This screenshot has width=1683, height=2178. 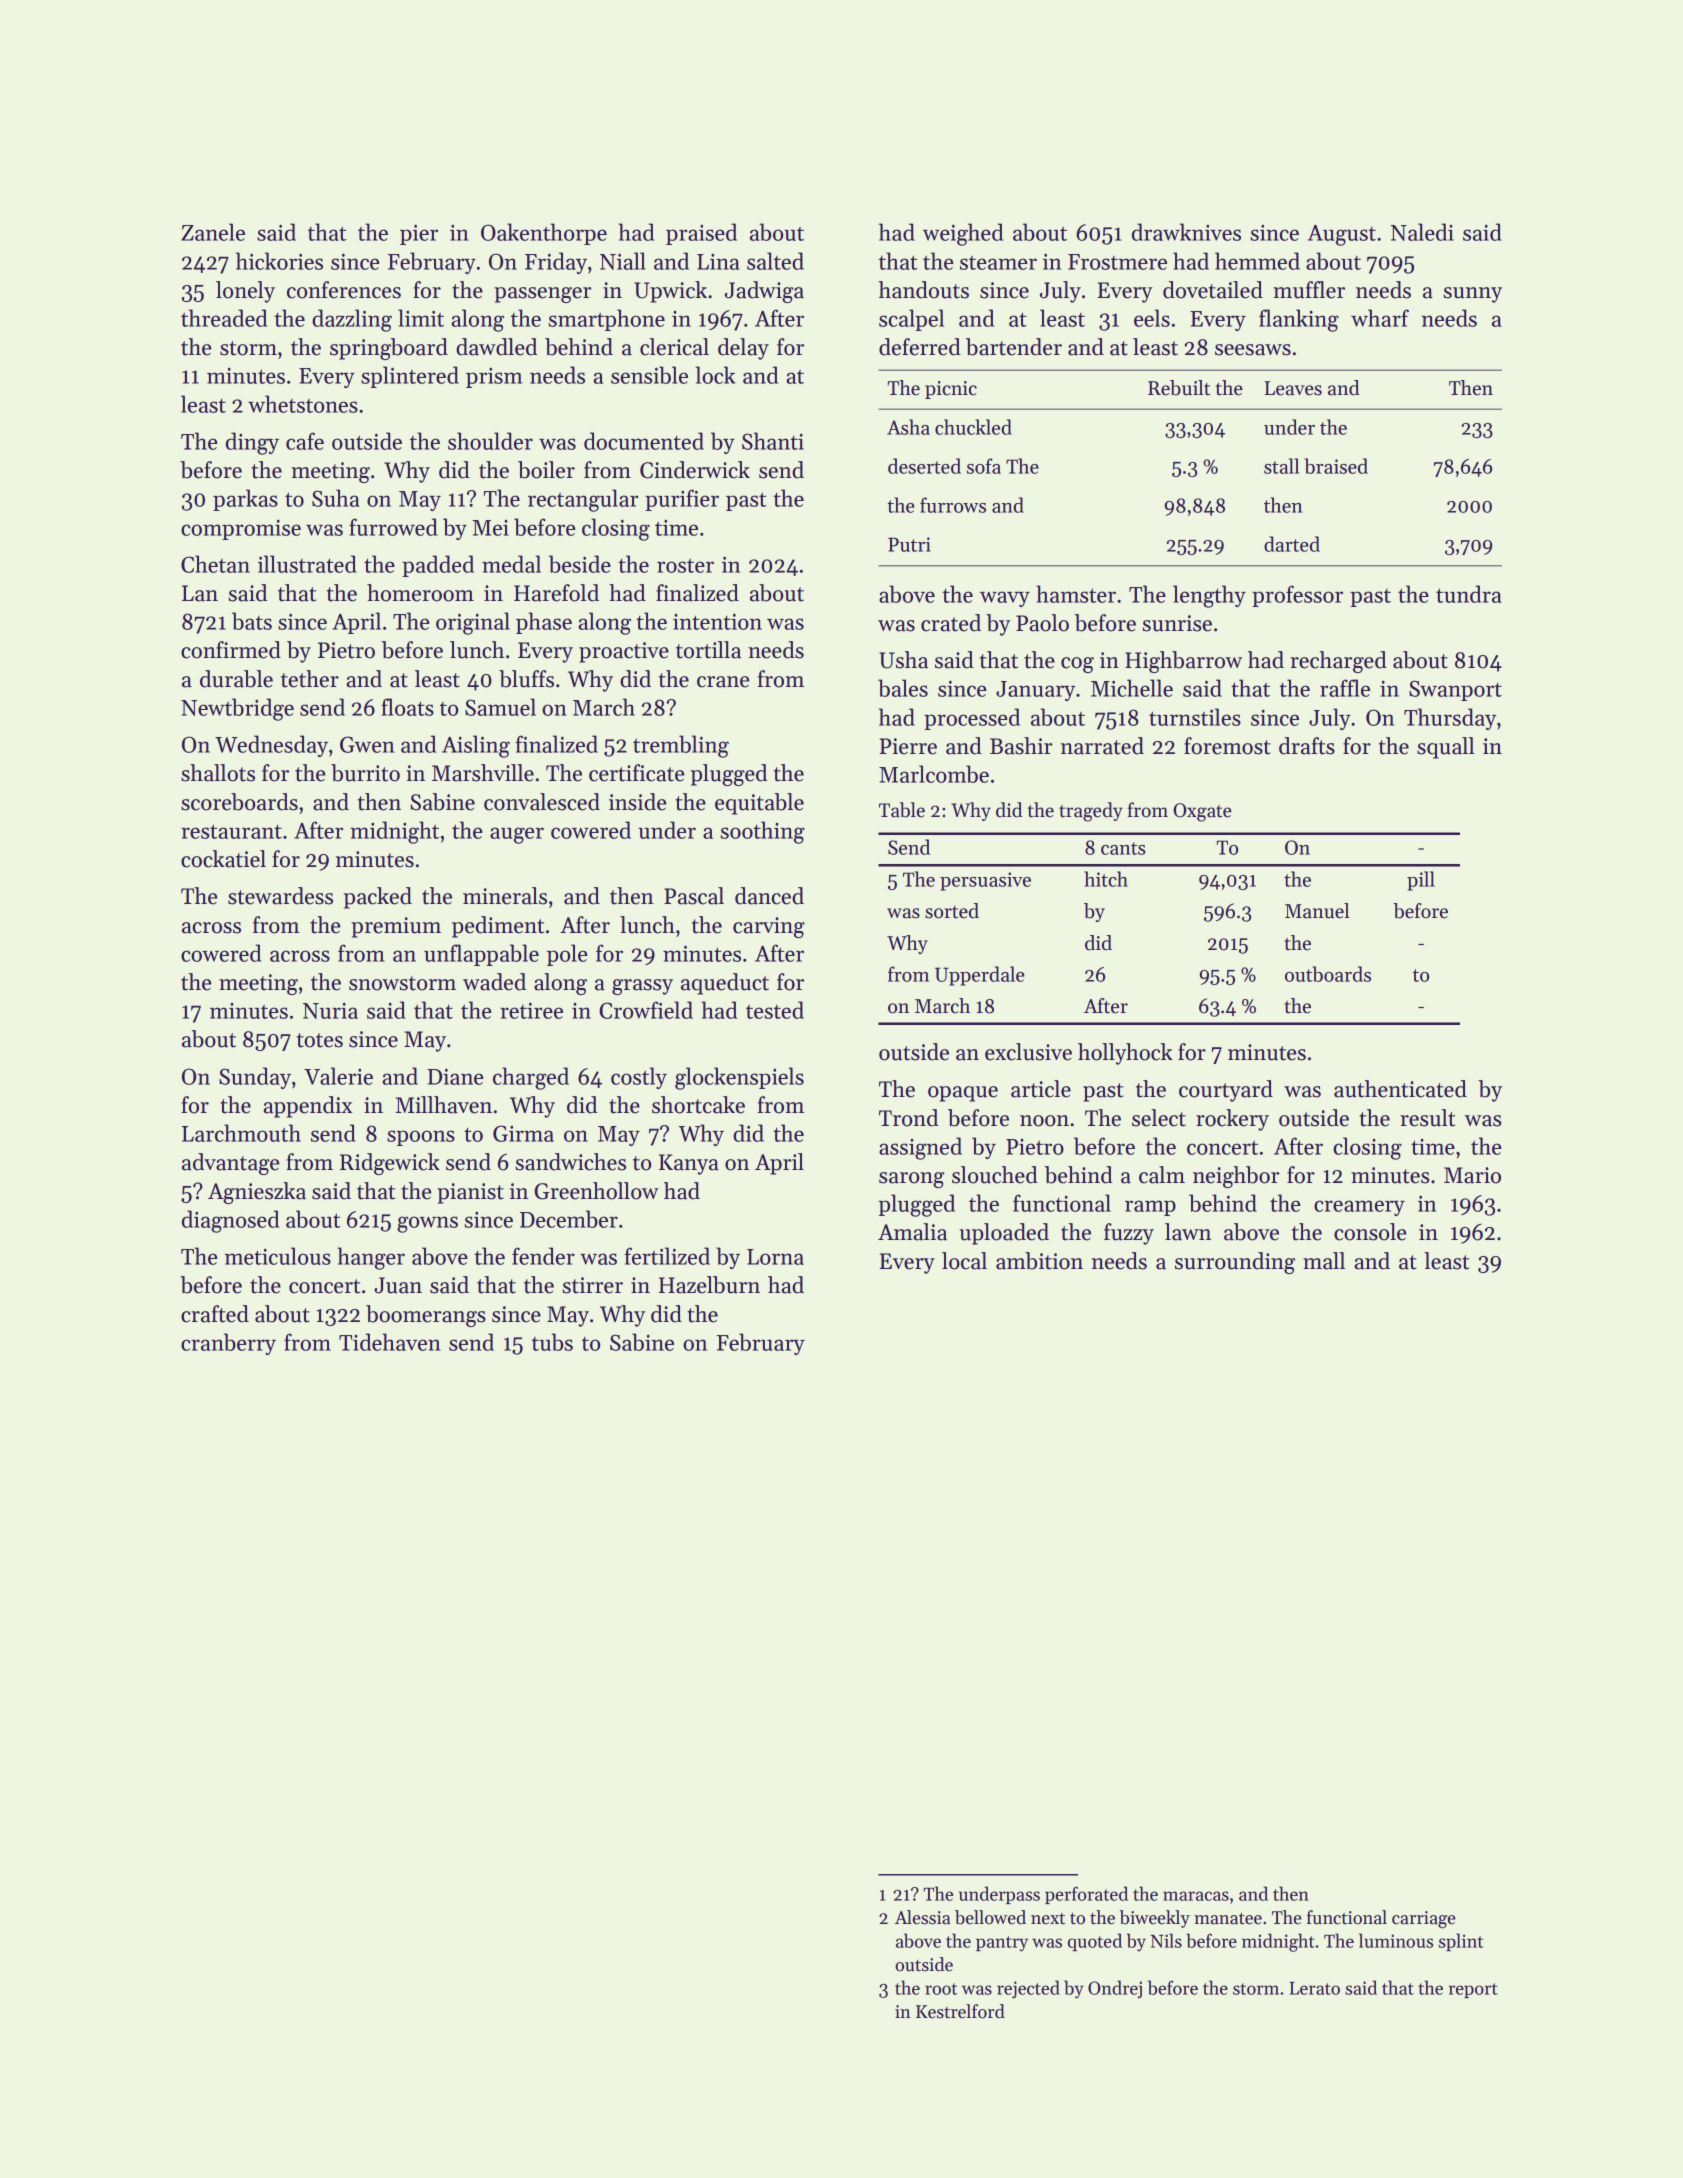 What do you see at coordinates (1235, 1263) in the screenshot?
I see `surrounding` at bounding box center [1235, 1263].
